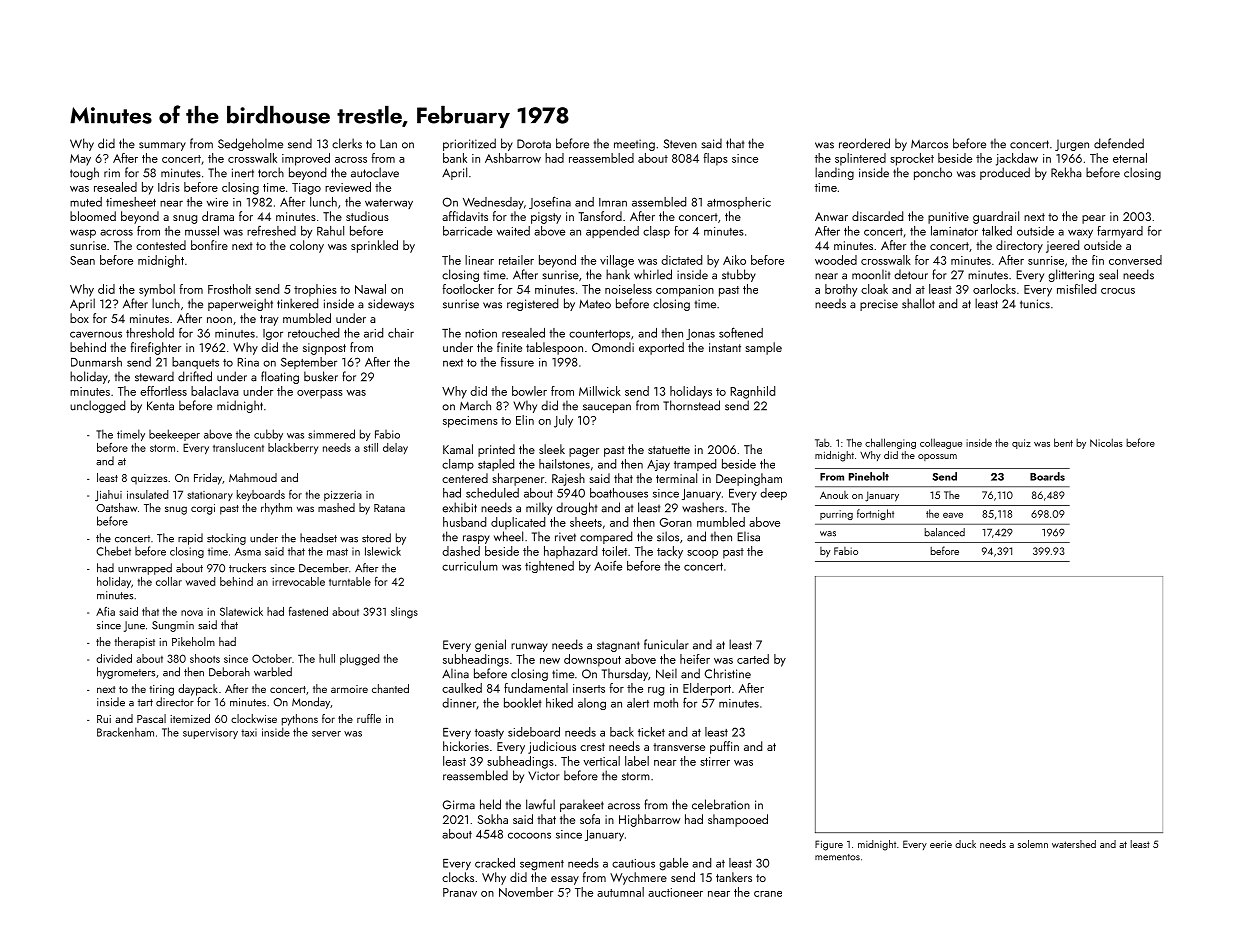  I want to click on Jurgen, so click(1072, 145).
